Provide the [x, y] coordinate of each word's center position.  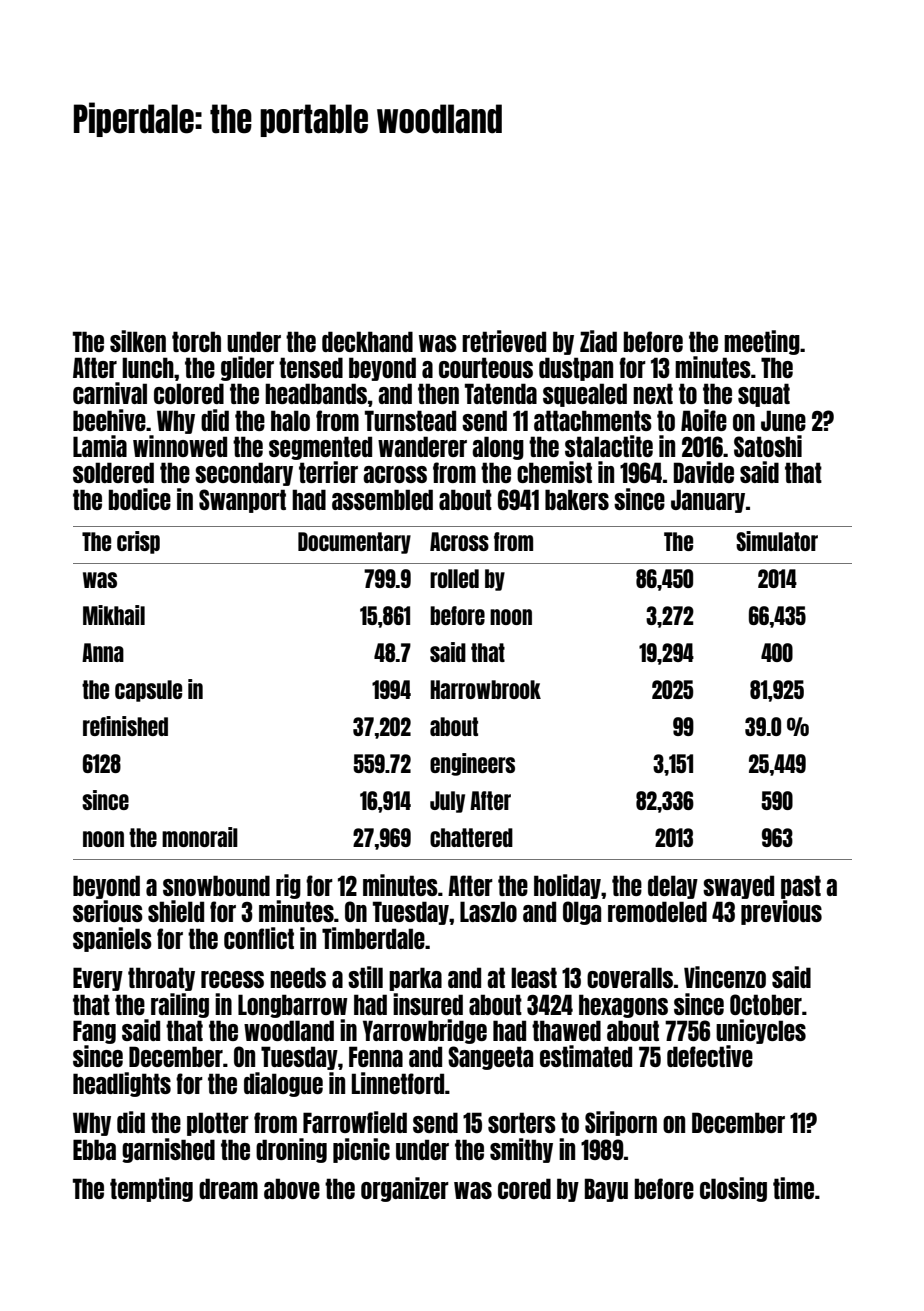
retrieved [504, 341]
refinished [125, 726]
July [447, 802]
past [801, 887]
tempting [151, 1189]
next [653, 393]
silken [138, 341]
